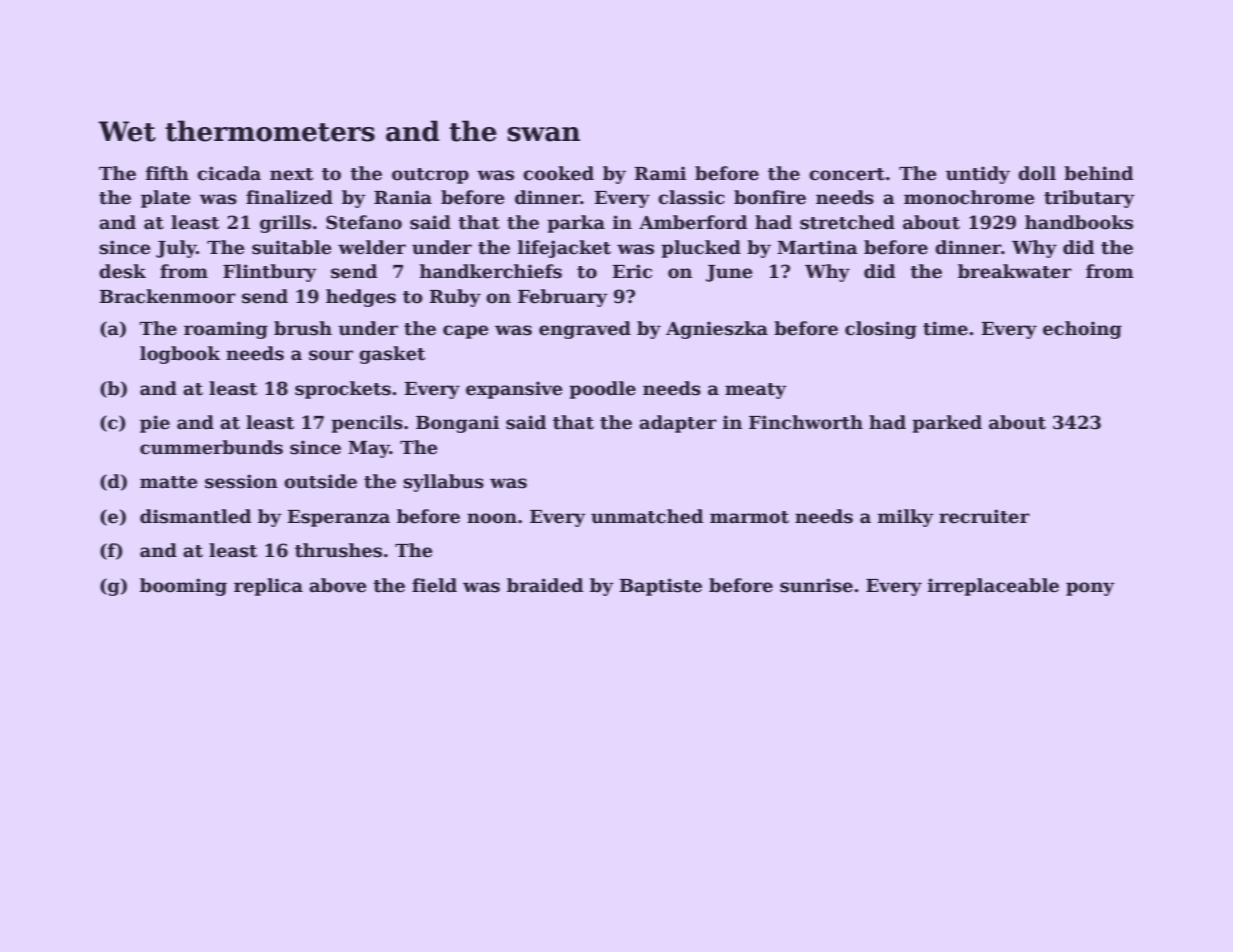  I want to click on pony, so click(1090, 589).
